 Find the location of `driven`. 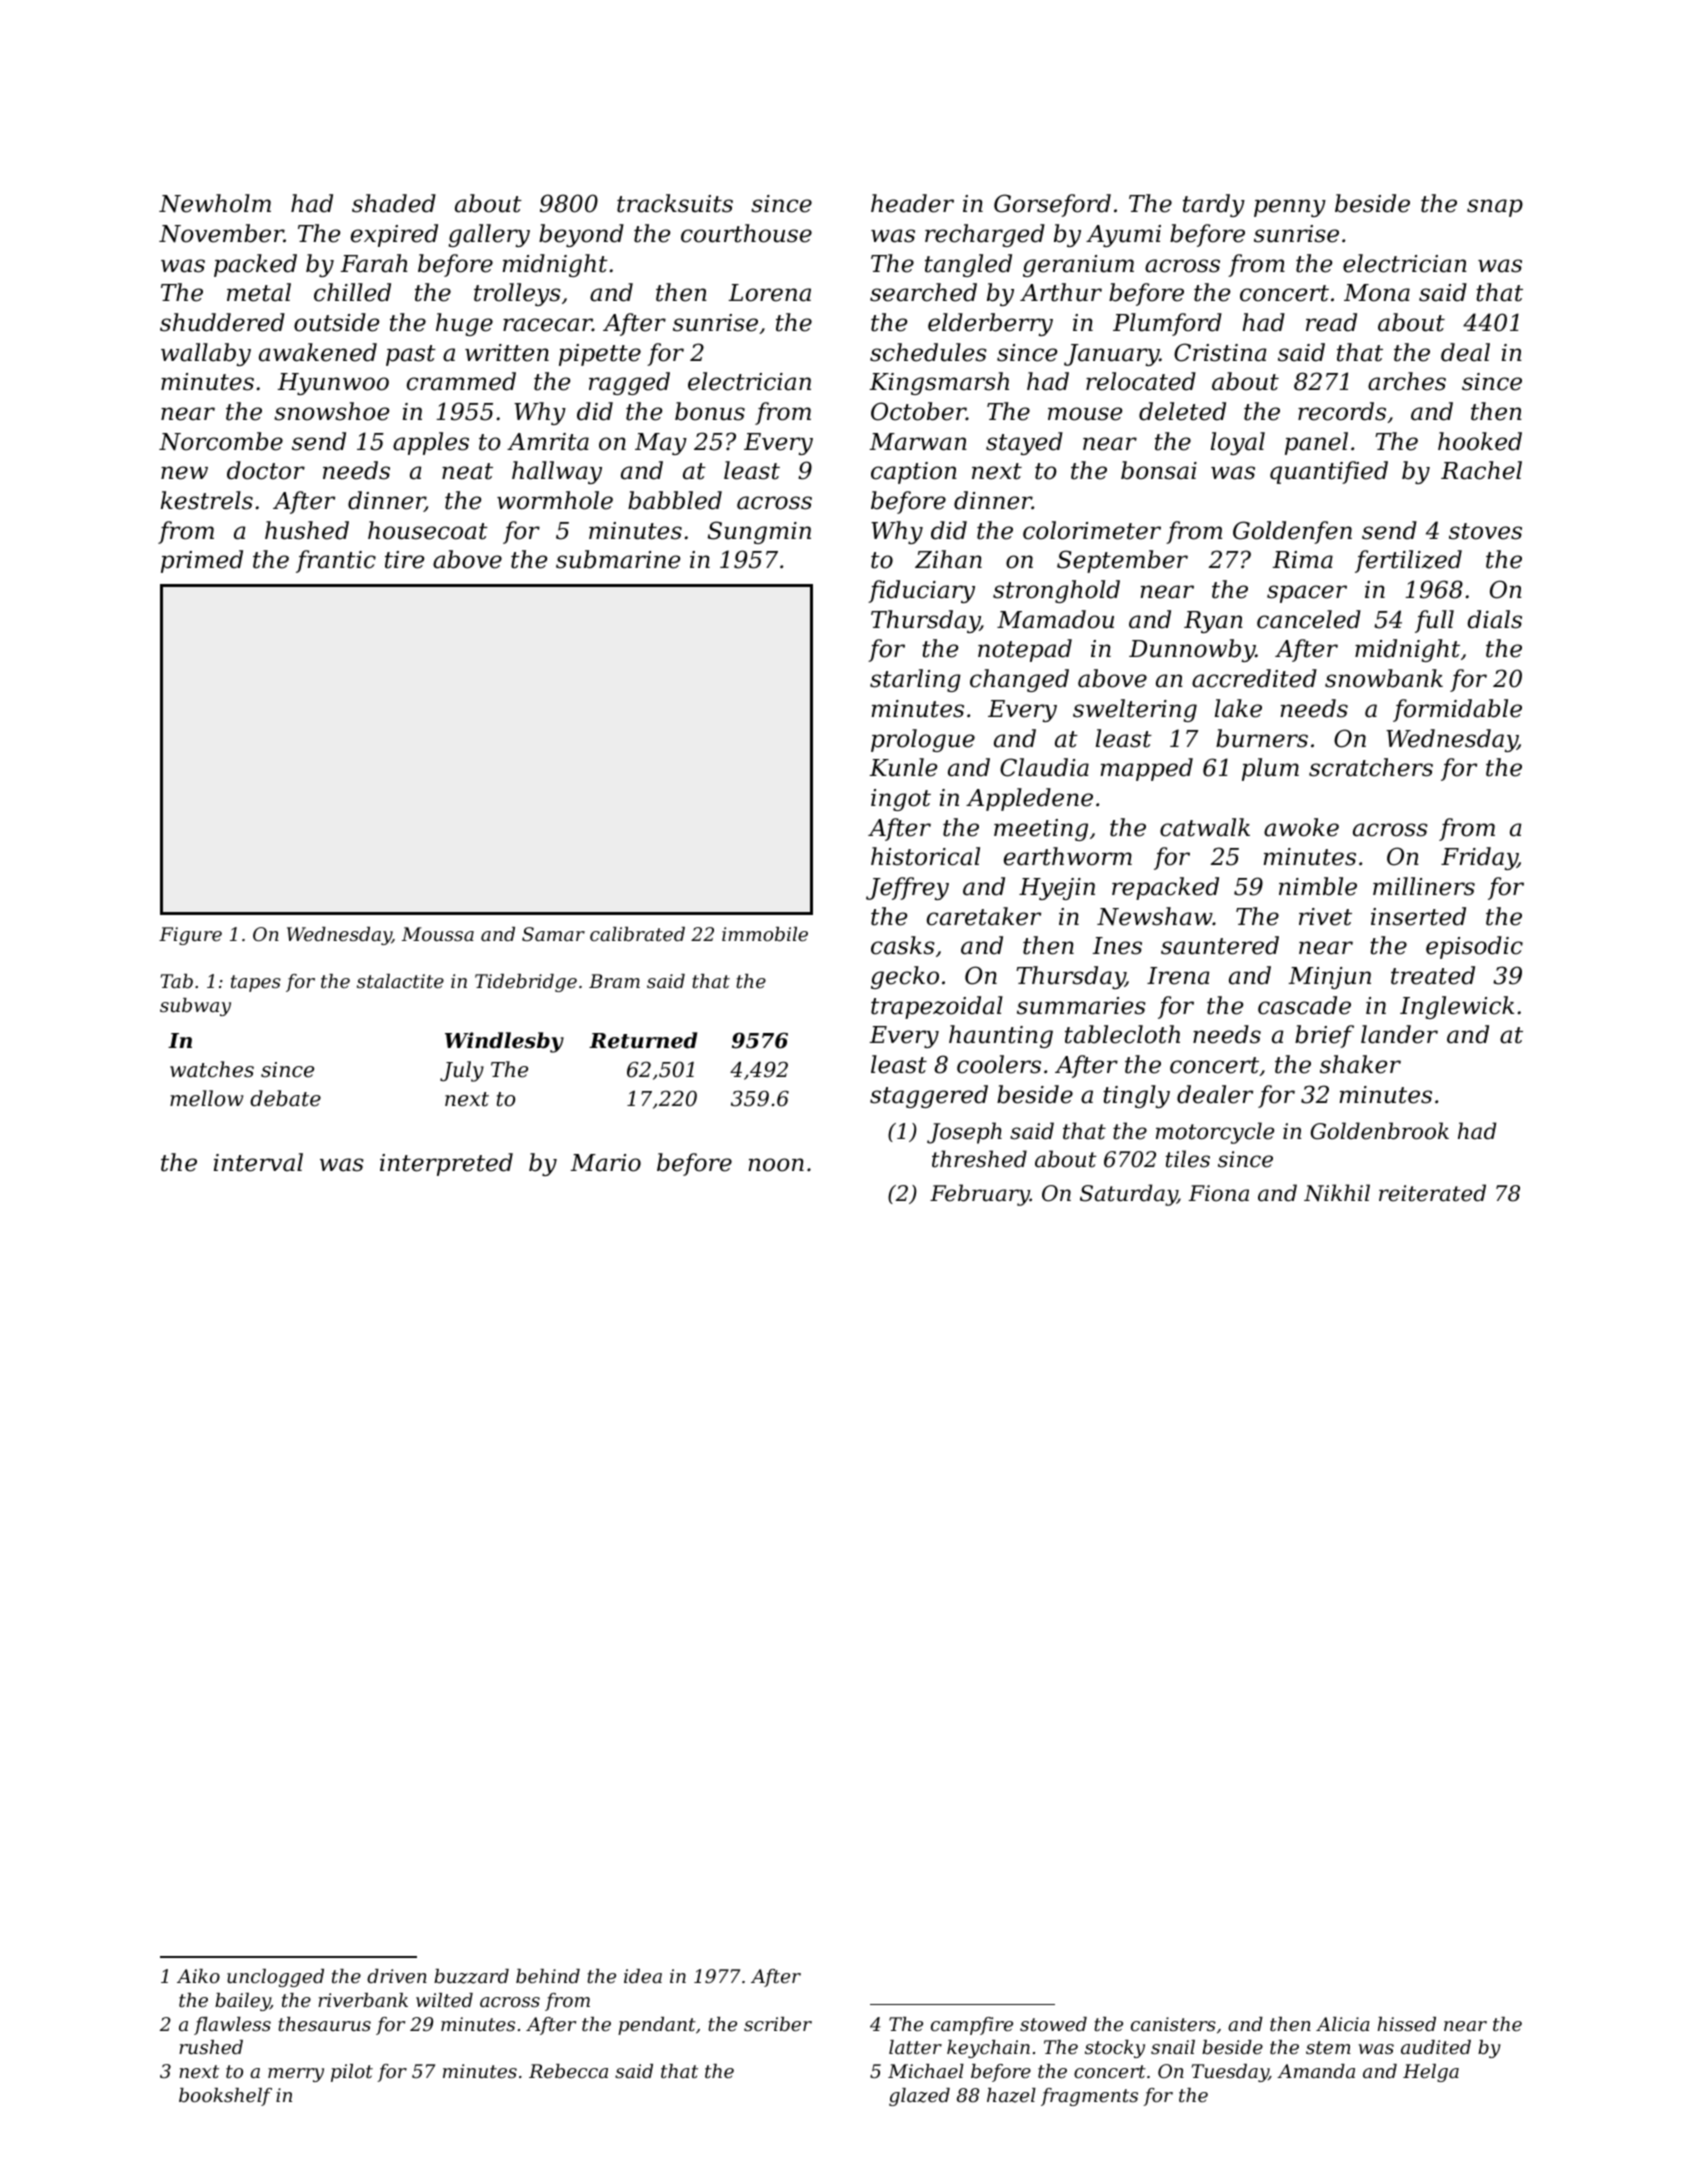

driven is located at coordinates (397, 1976).
